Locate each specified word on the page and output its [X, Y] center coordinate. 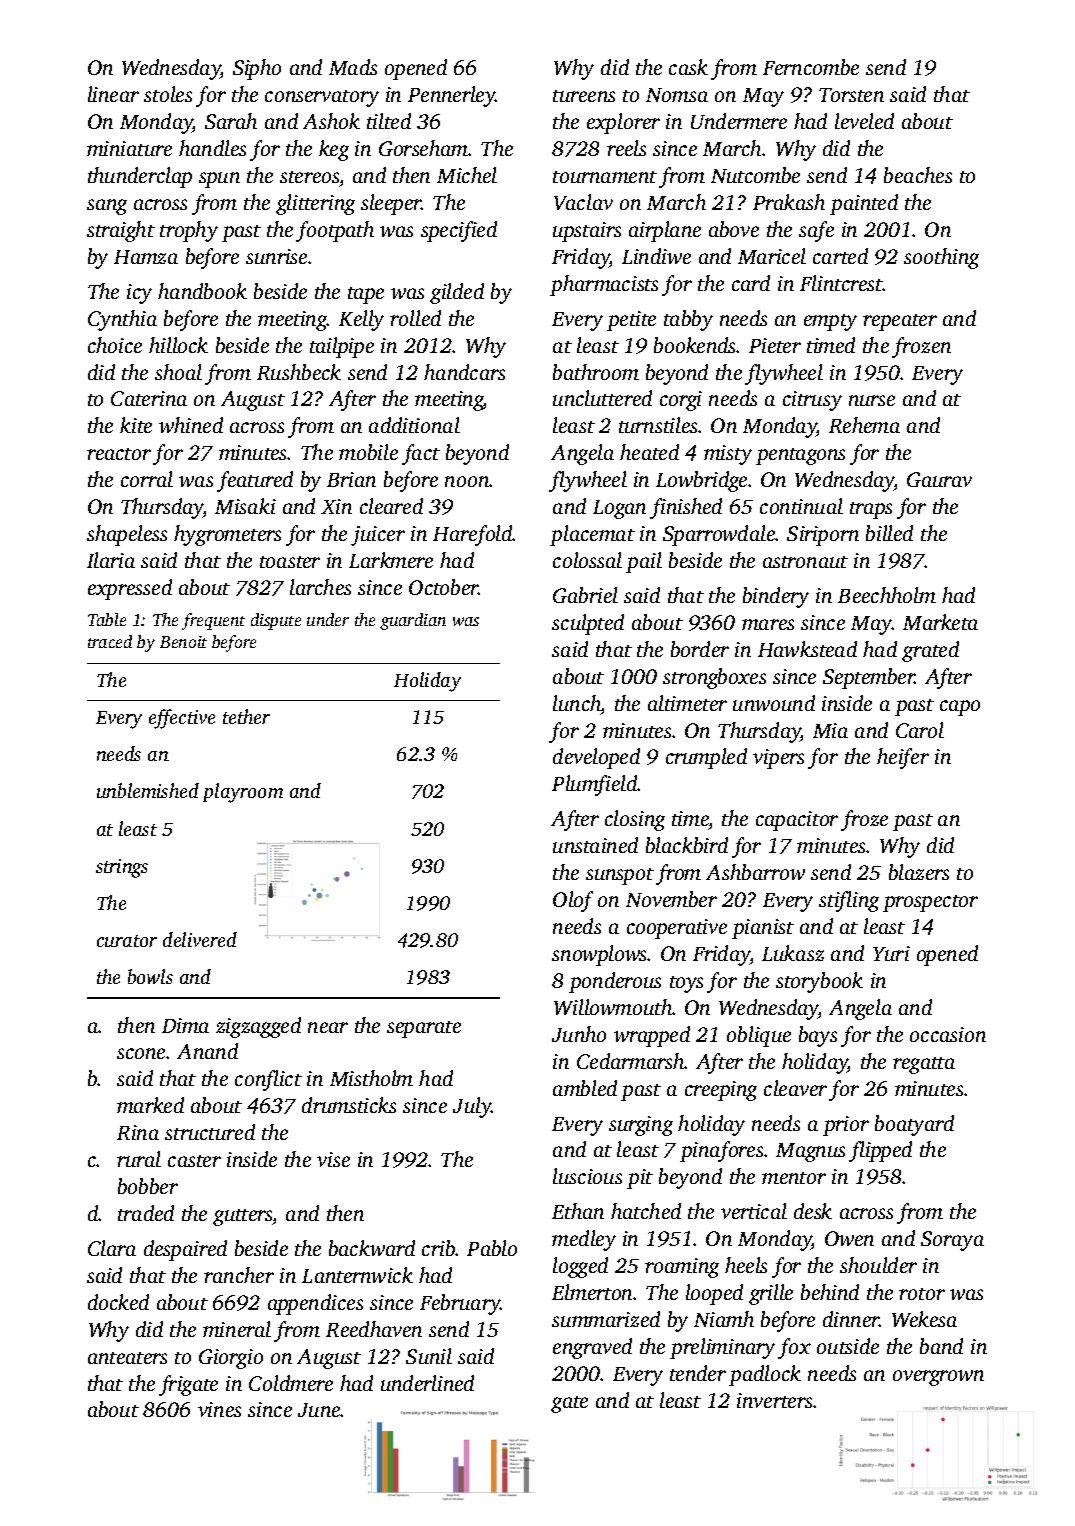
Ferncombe [811, 67]
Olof [573, 901]
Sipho [257, 69]
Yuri [891, 953]
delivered [200, 939]
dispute [276, 621]
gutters [243, 1217]
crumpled [706, 758]
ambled [585, 1088]
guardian [413, 621]
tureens [584, 96]
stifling [849, 901]
